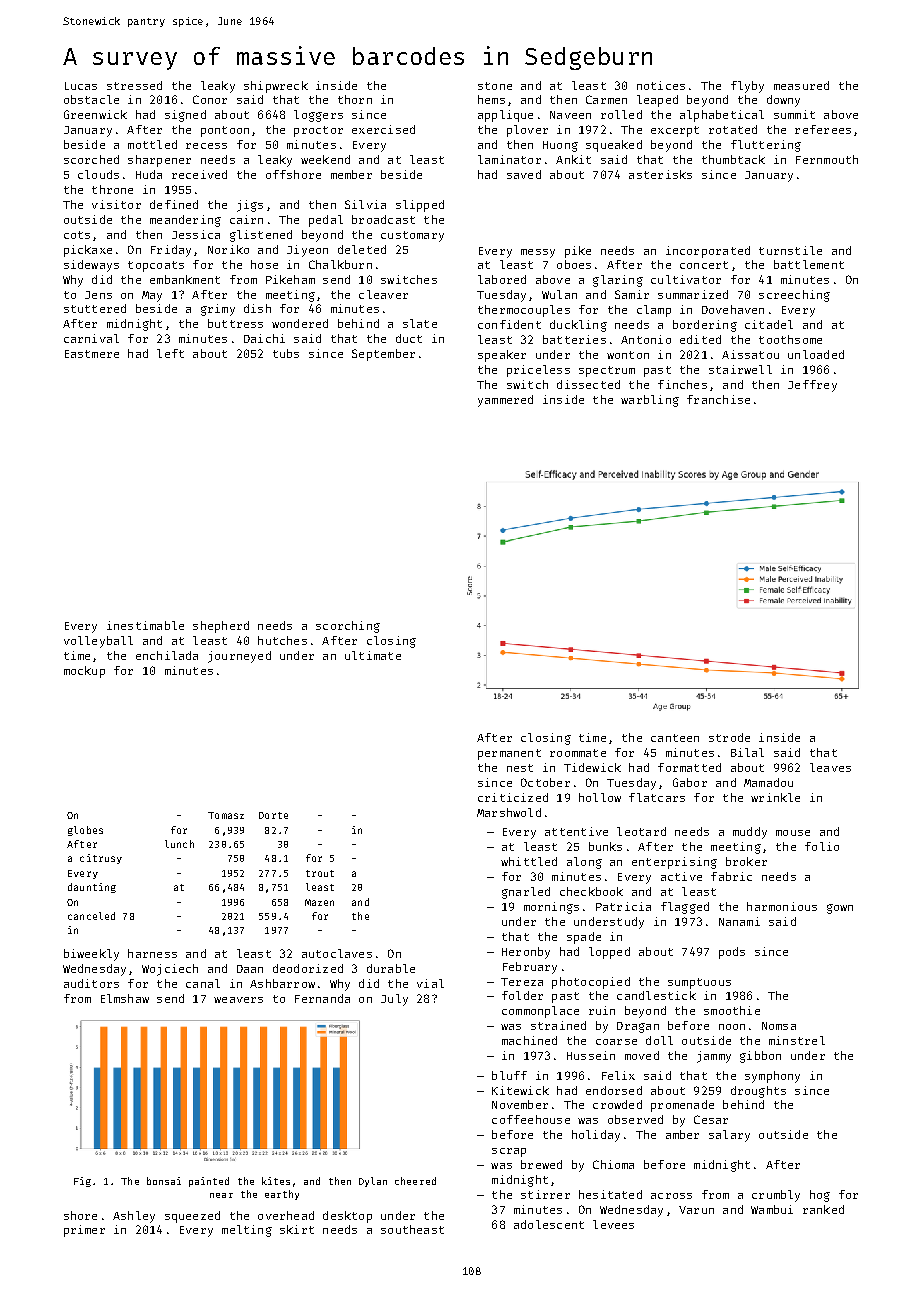 The width and height of the document is (924, 1308). Describe the element at coordinates (675, 738) in the document. I see `canteen` at that location.
